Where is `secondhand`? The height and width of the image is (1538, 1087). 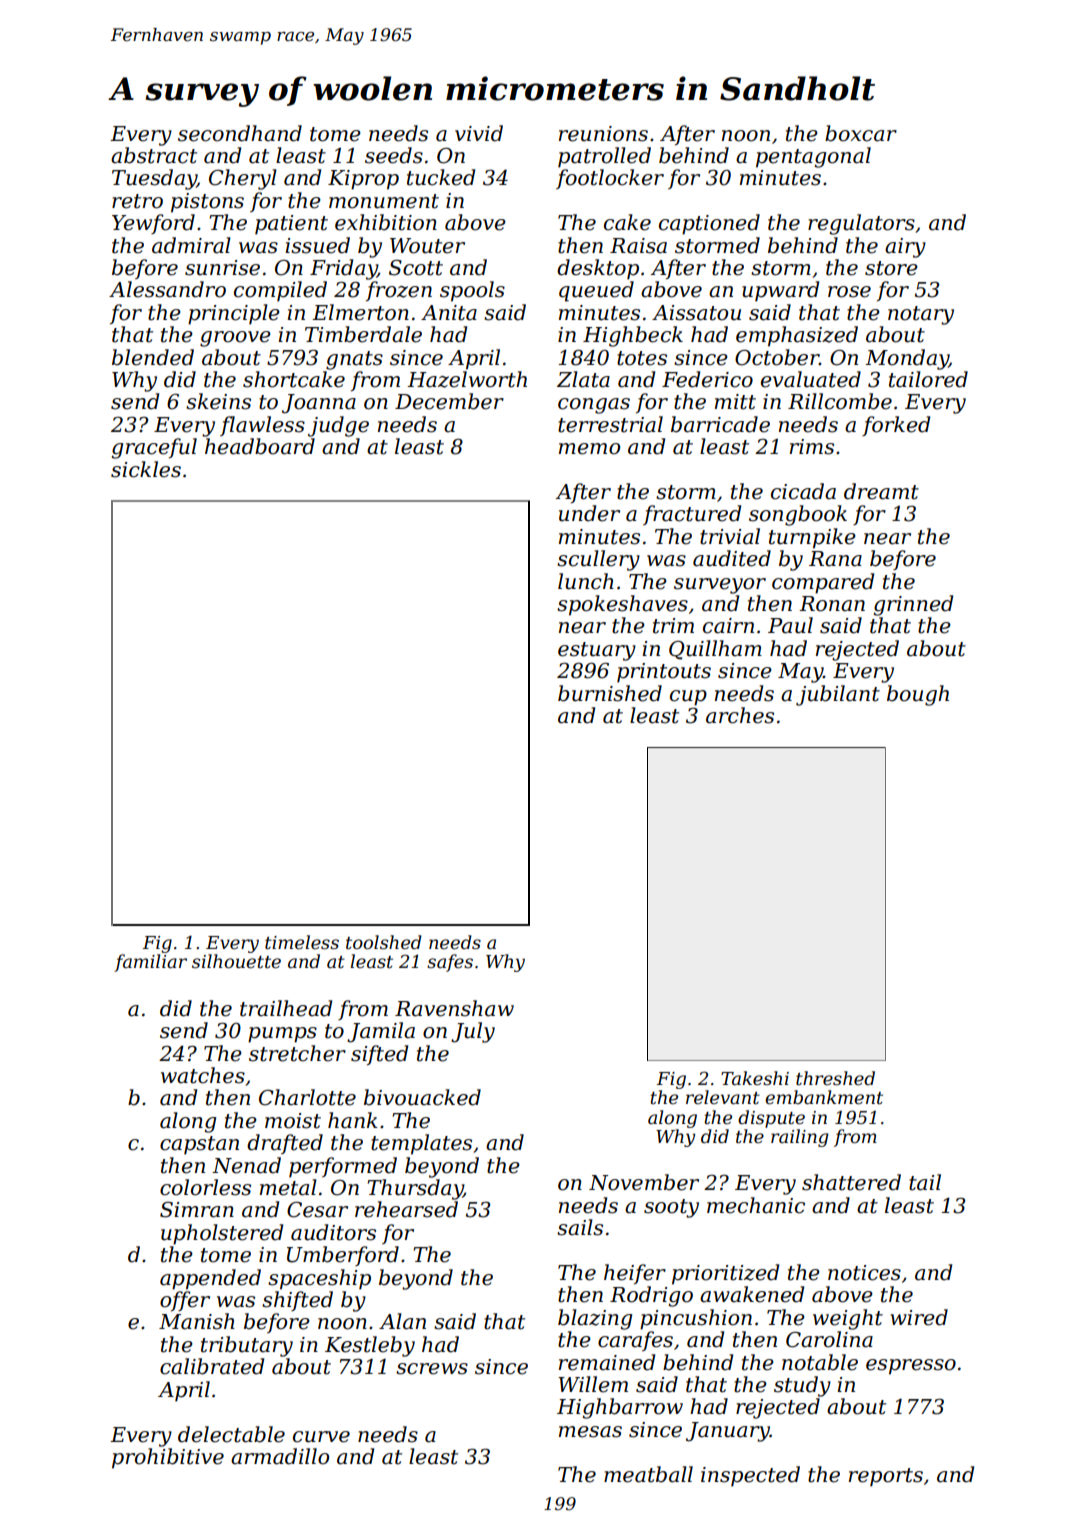 secondhand is located at coordinates (240, 133).
